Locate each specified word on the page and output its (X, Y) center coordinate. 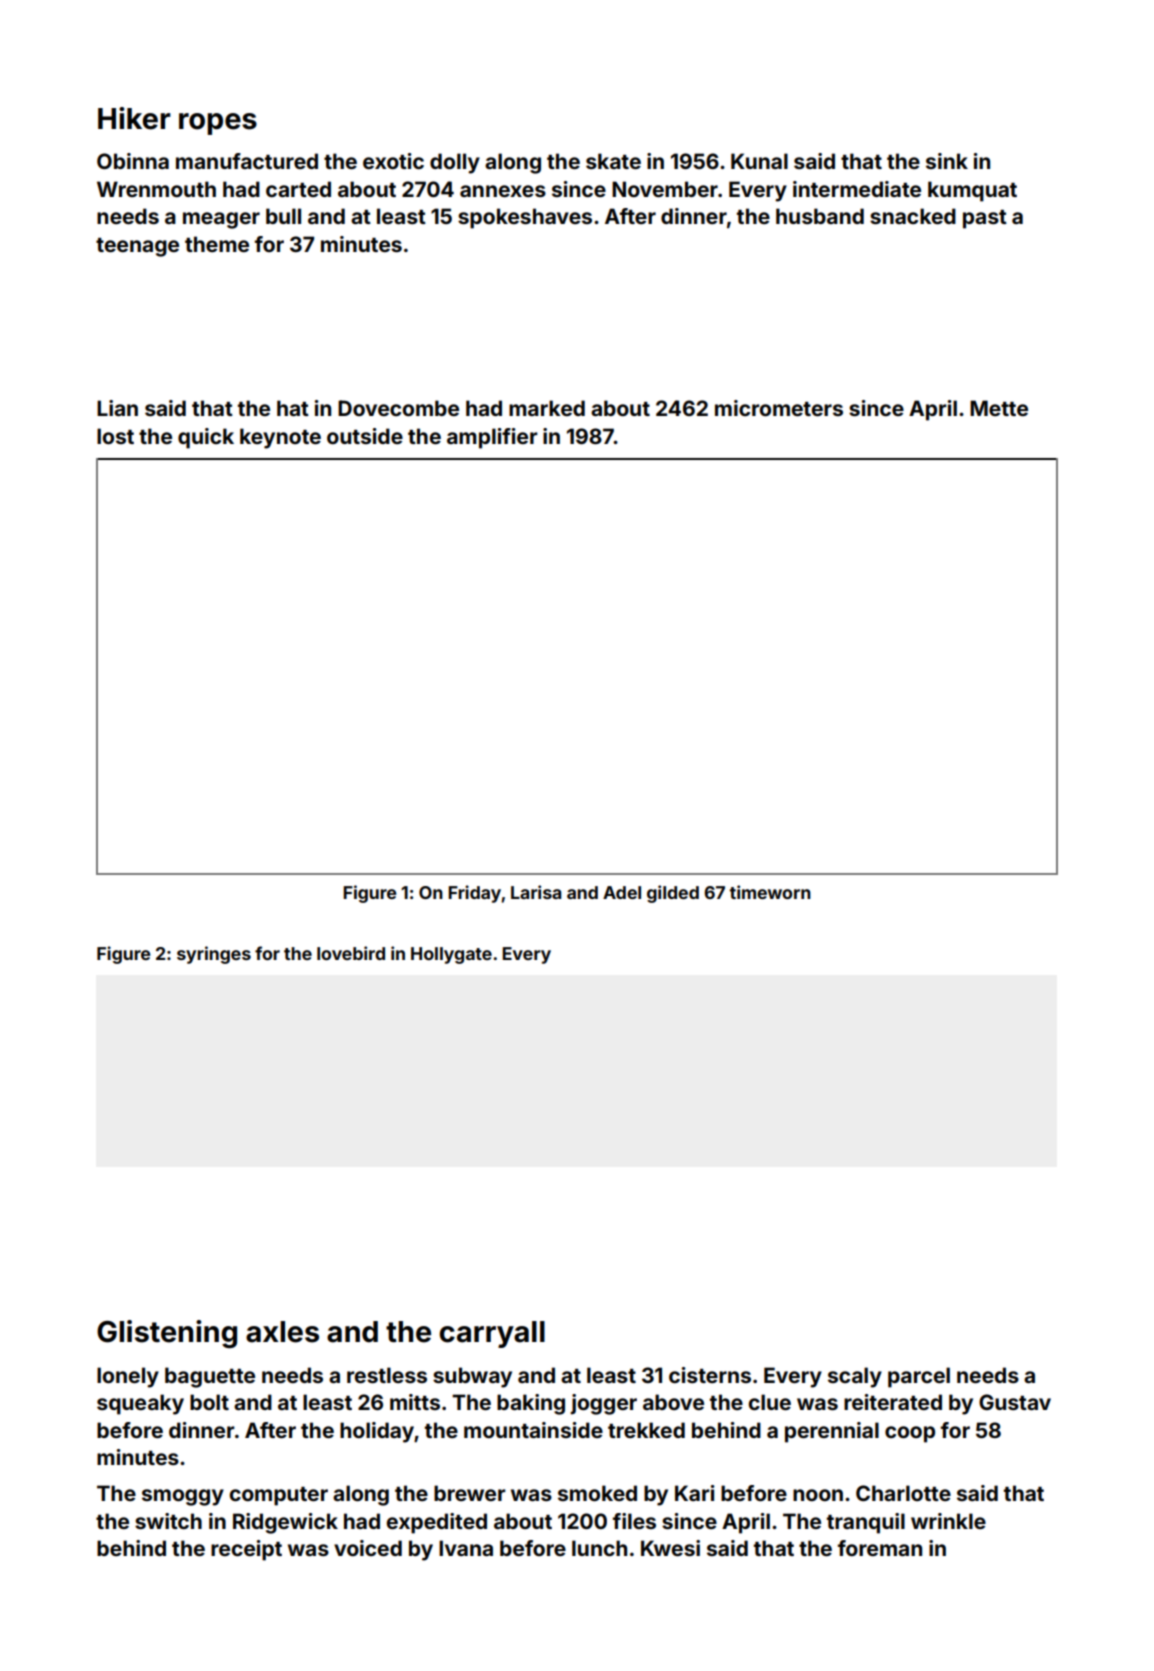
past (985, 219)
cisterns (710, 1375)
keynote (280, 438)
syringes (214, 955)
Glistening (167, 1334)
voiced (368, 1548)
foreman (880, 1548)
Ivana (466, 1548)
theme (217, 244)
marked (547, 408)
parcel (919, 1377)
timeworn (770, 892)
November (665, 189)
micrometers (779, 408)
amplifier (492, 438)
